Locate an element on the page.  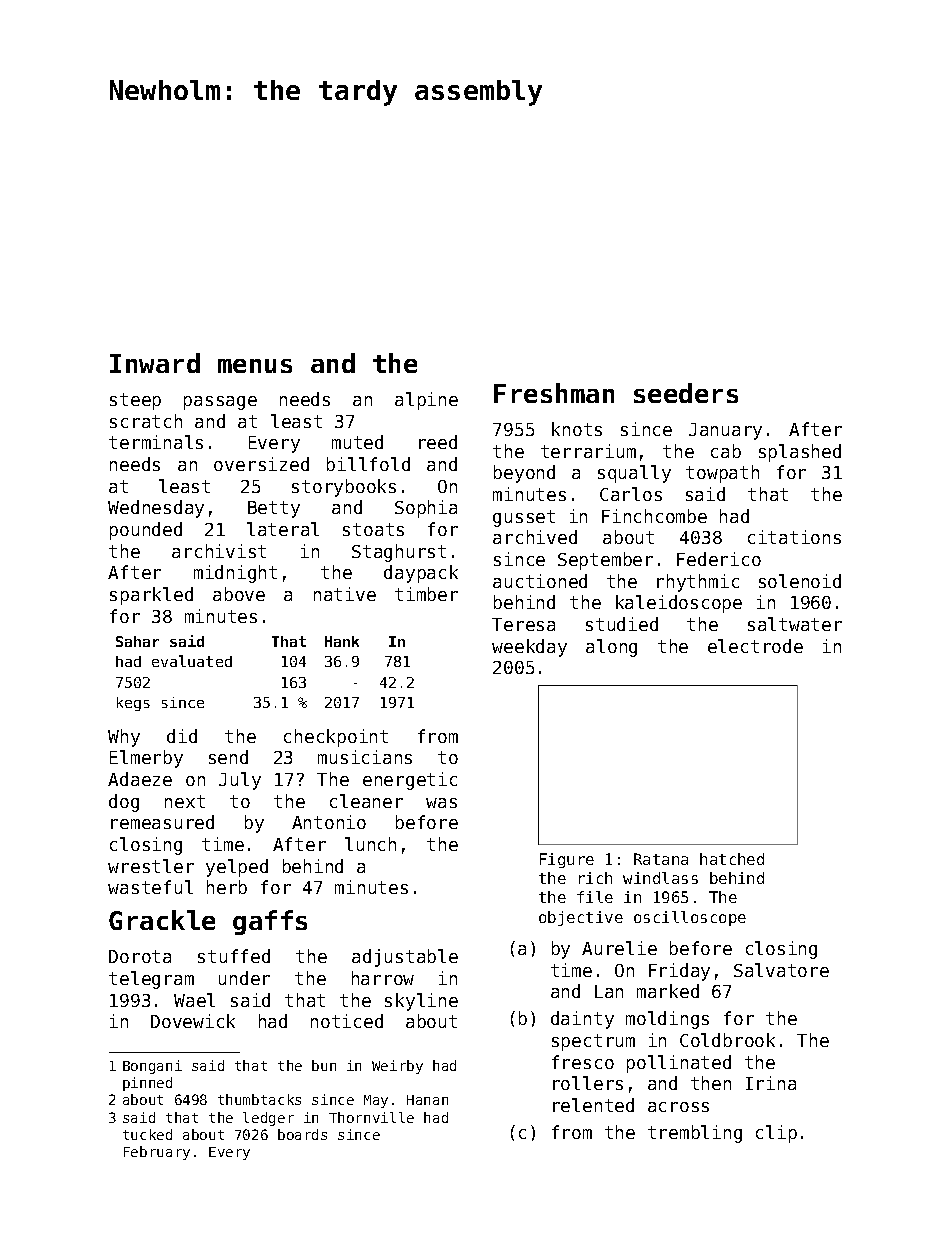
trembling is located at coordinates (695, 1134).
